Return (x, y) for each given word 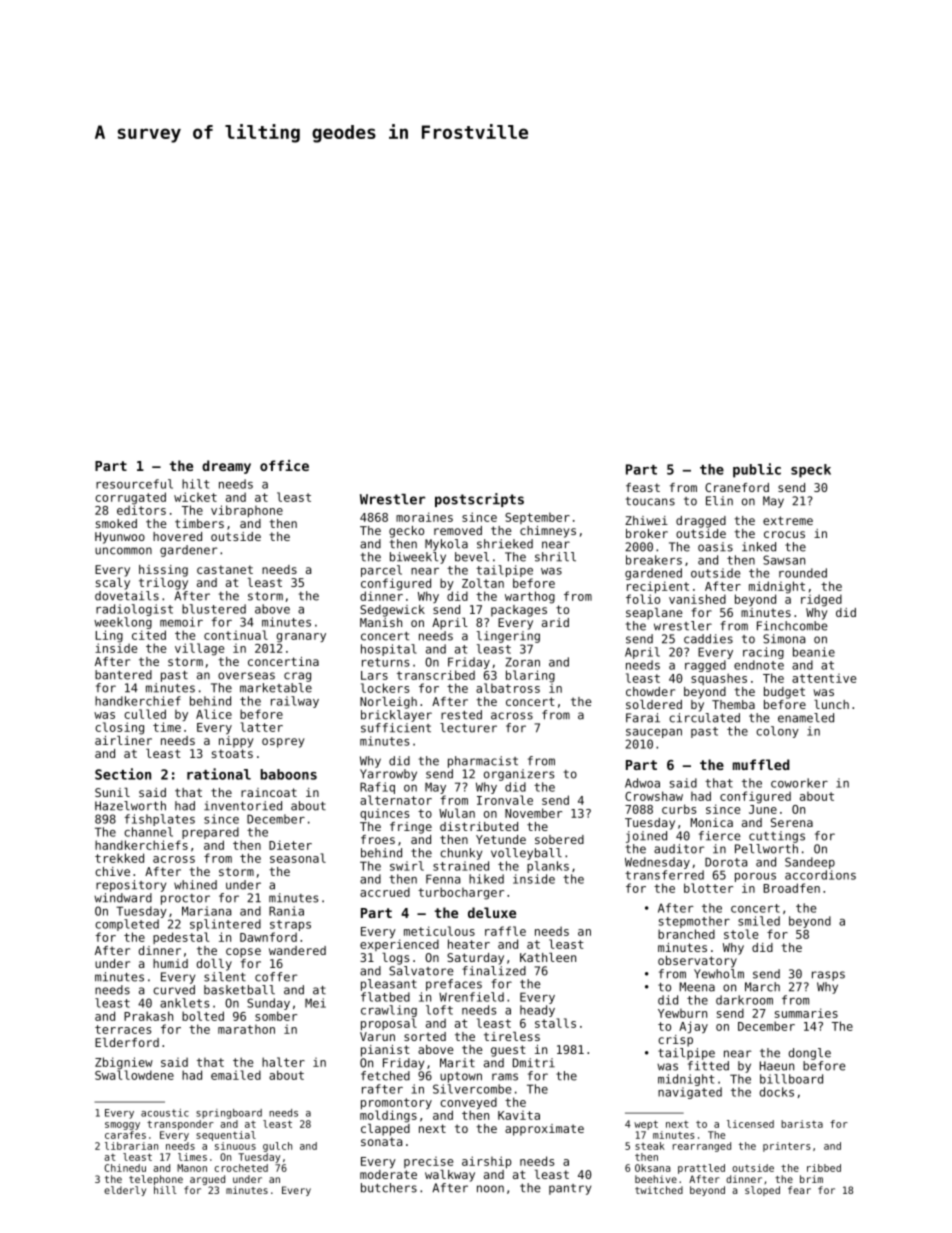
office (284, 465)
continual (236, 635)
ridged (821, 600)
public (757, 470)
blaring (530, 676)
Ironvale (505, 800)
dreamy (226, 467)
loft (439, 1010)
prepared (210, 833)
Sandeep (810, 863)
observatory (697, 962)
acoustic (165, 1113)
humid (170, 963)
